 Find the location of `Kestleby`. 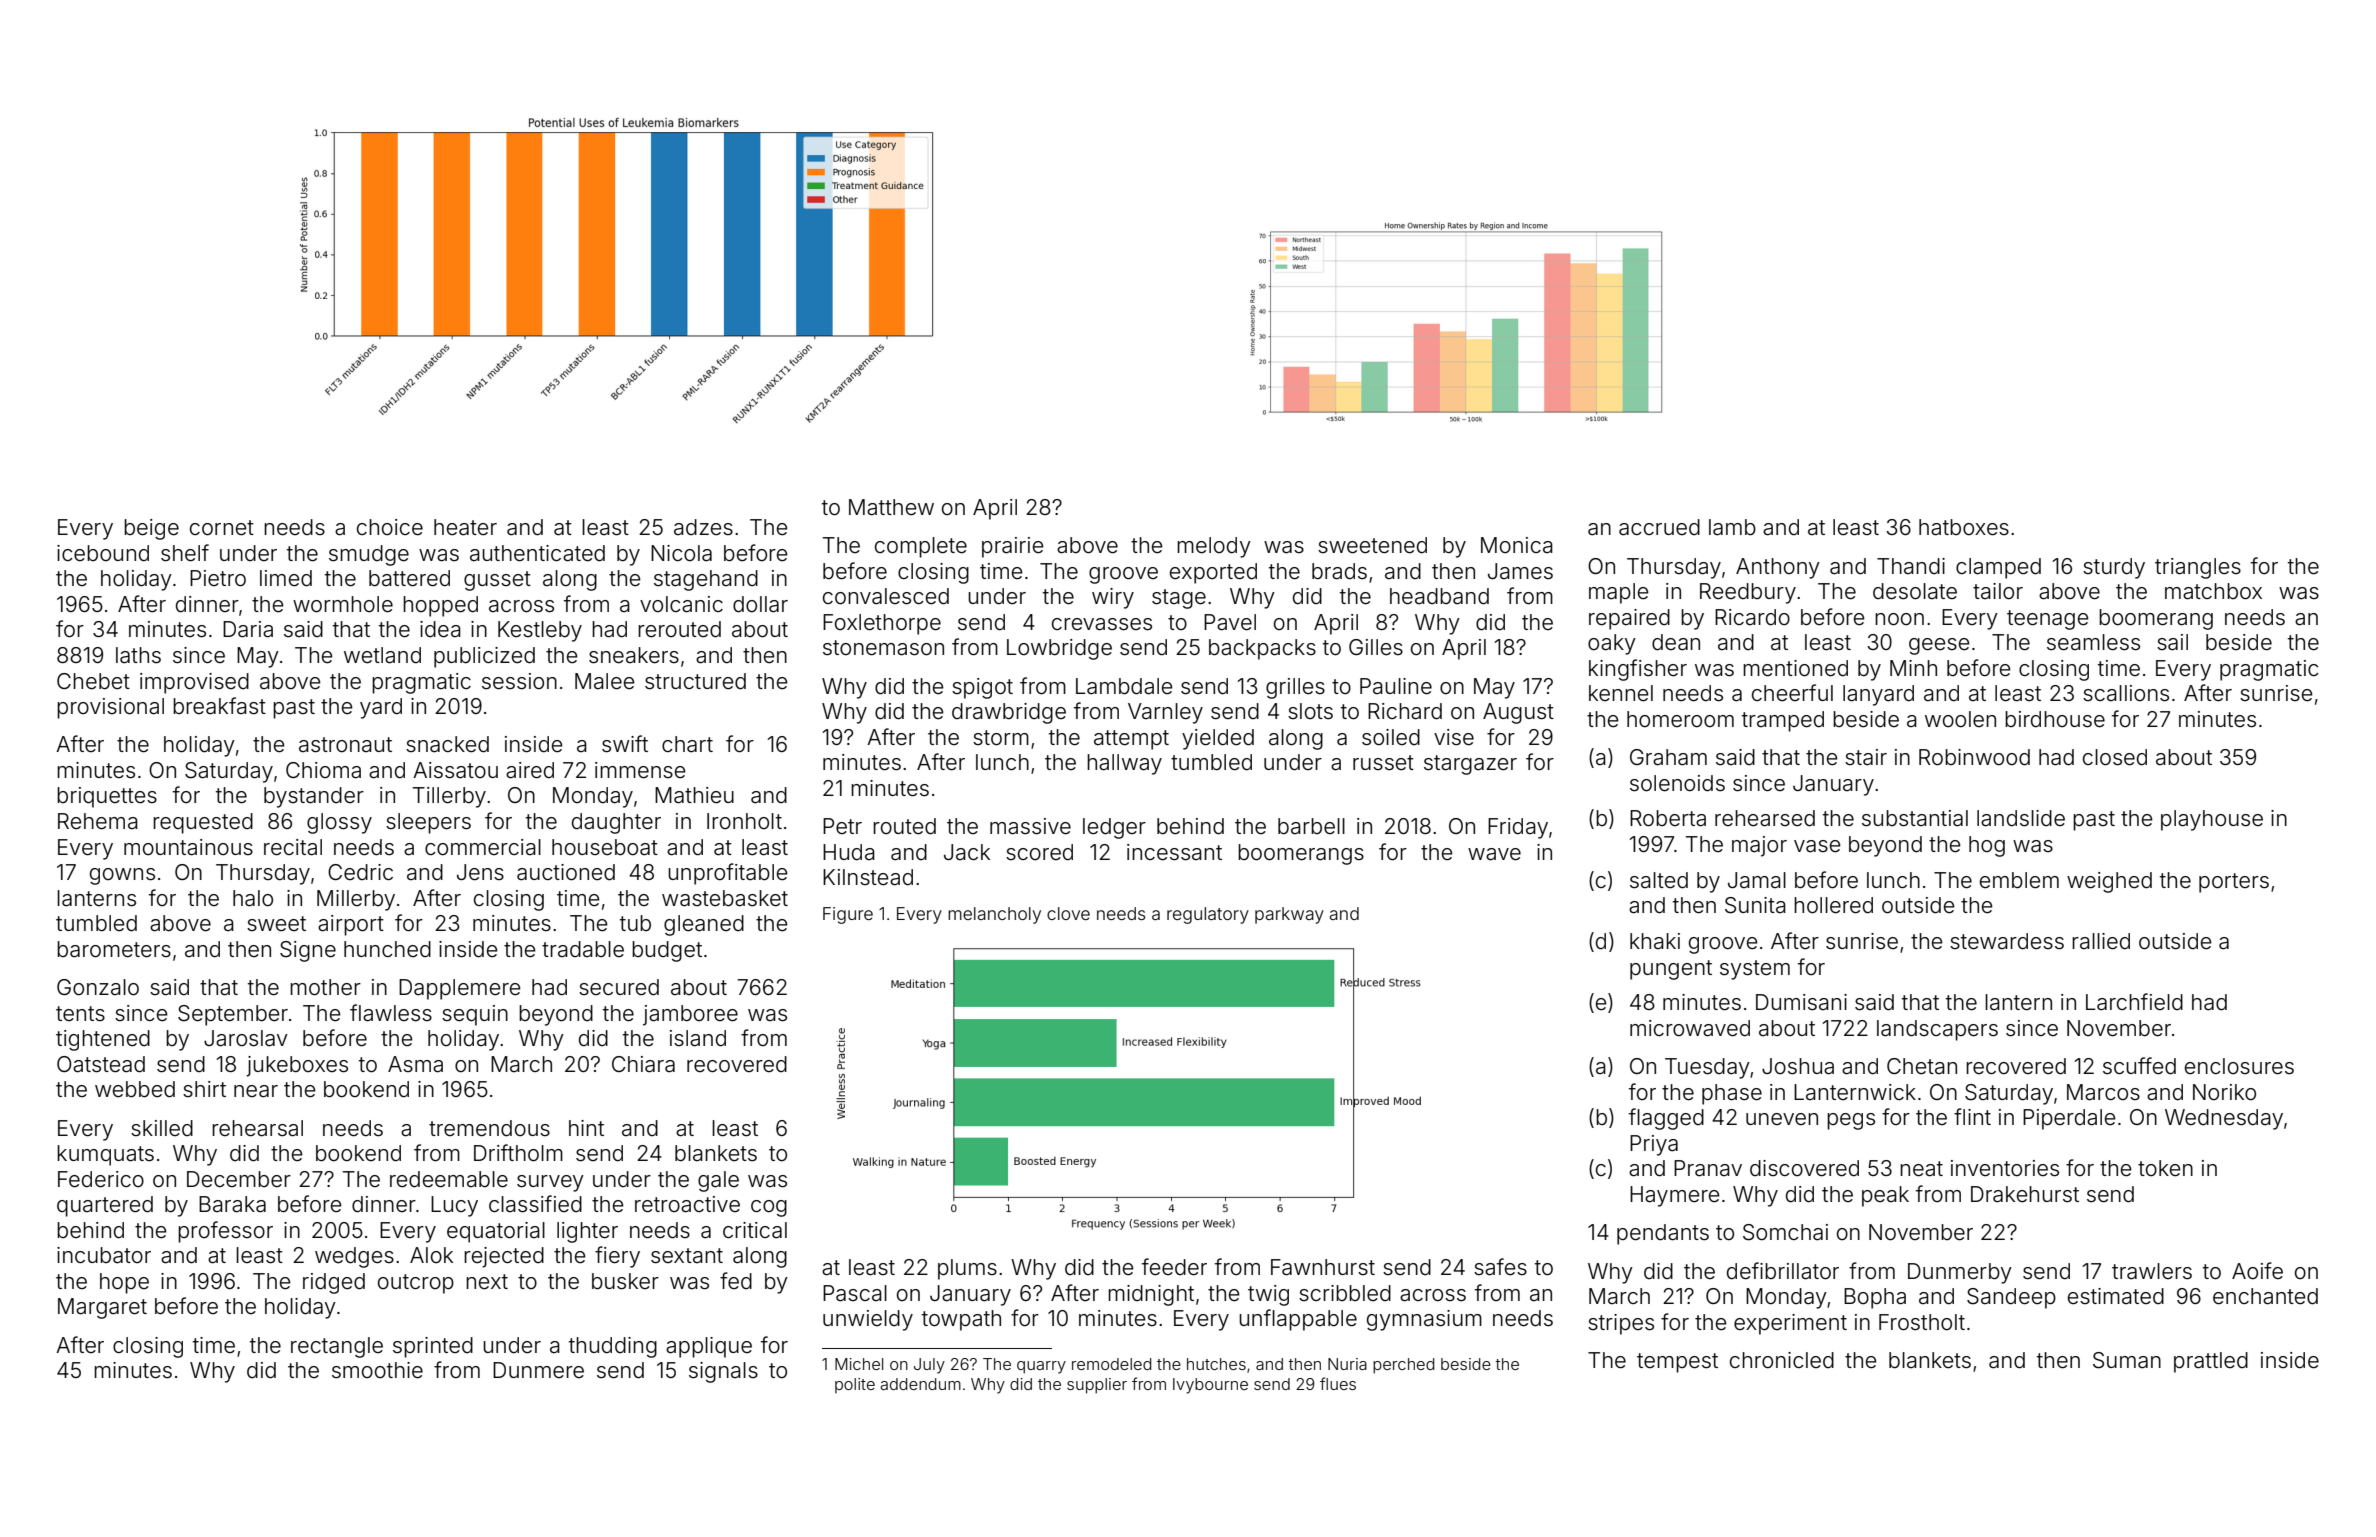

Kestleby is located at coordinates (540, 631).
